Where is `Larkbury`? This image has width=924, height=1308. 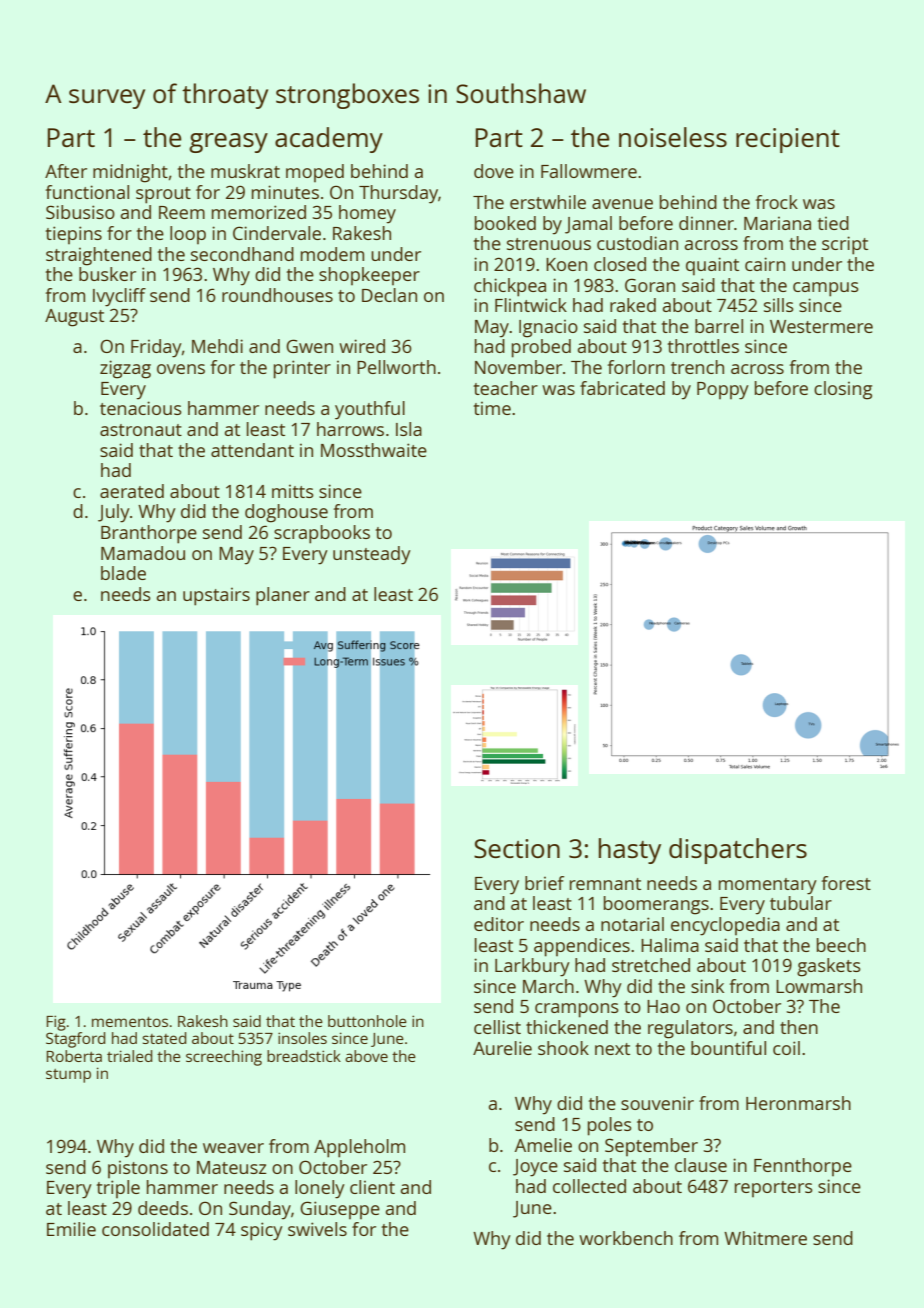
Larkbury is located at coordinates (532, 967).
